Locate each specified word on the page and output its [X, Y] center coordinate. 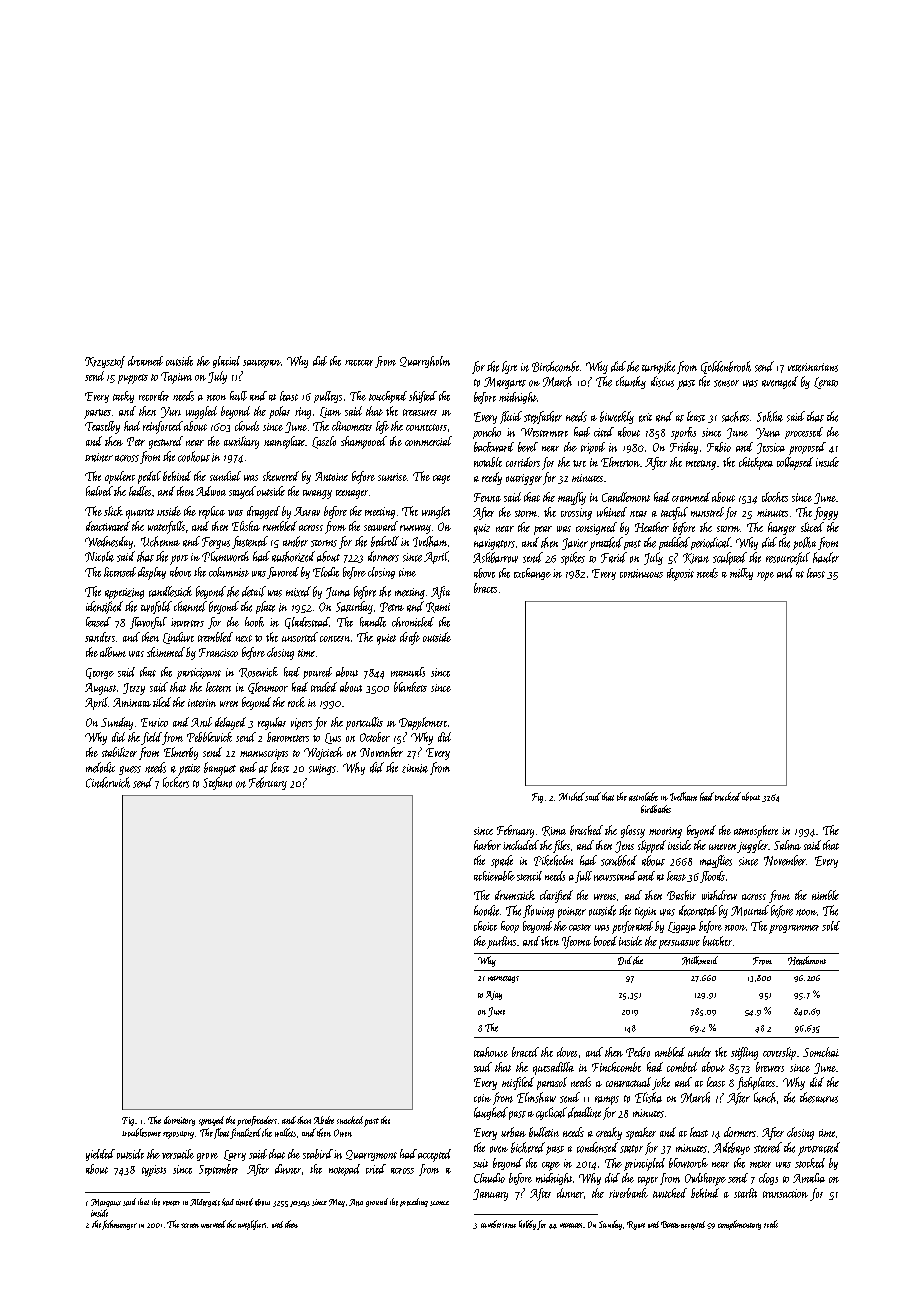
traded [324, 687]
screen [190, 1225]
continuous [641, 573]
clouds [247, 426]
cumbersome [498, 1224]
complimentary [739, 1225]
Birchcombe [555, 366]
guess [130, 770]
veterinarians [813, 367]
